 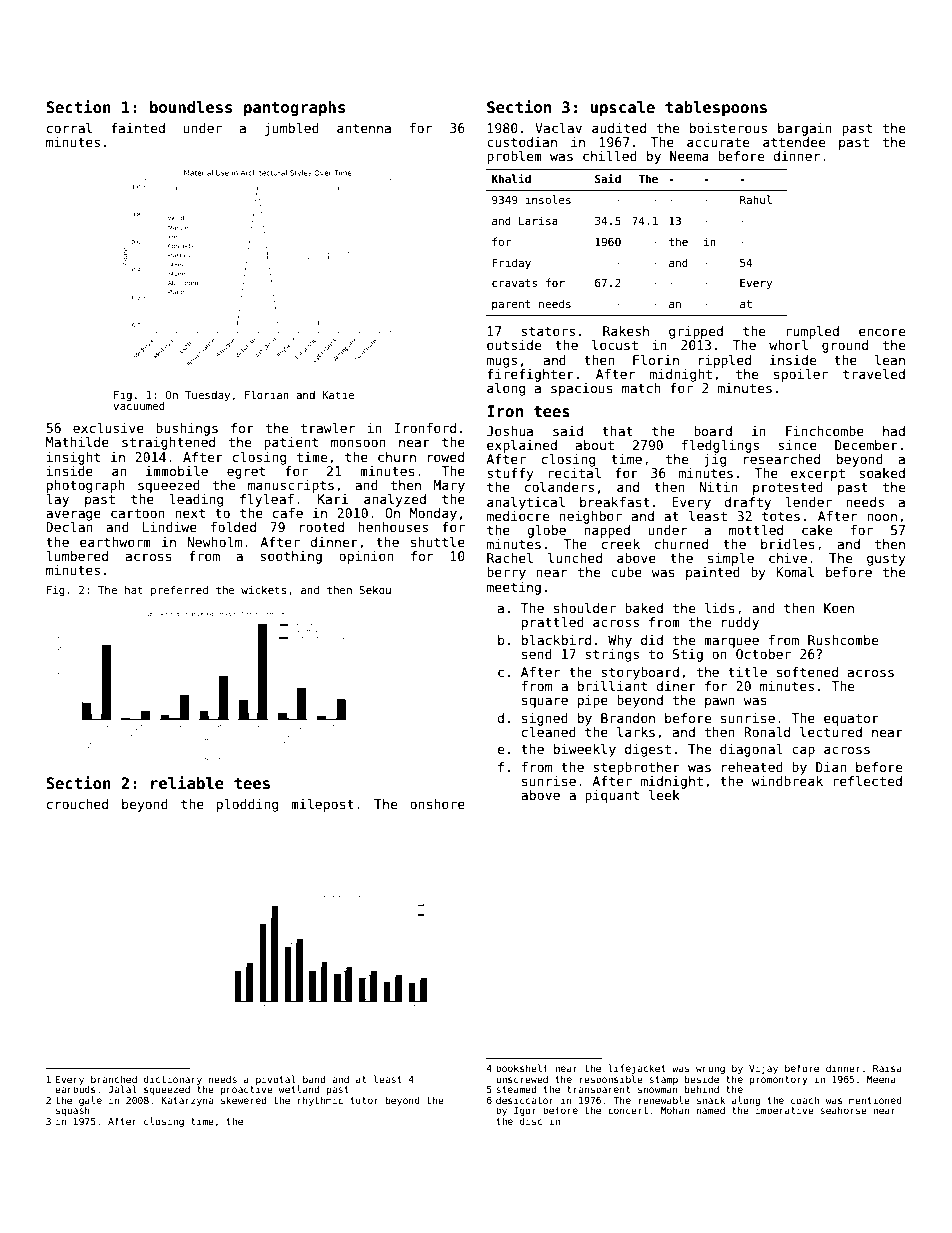 I want to click on bridles, so click(x=788, y=544).
